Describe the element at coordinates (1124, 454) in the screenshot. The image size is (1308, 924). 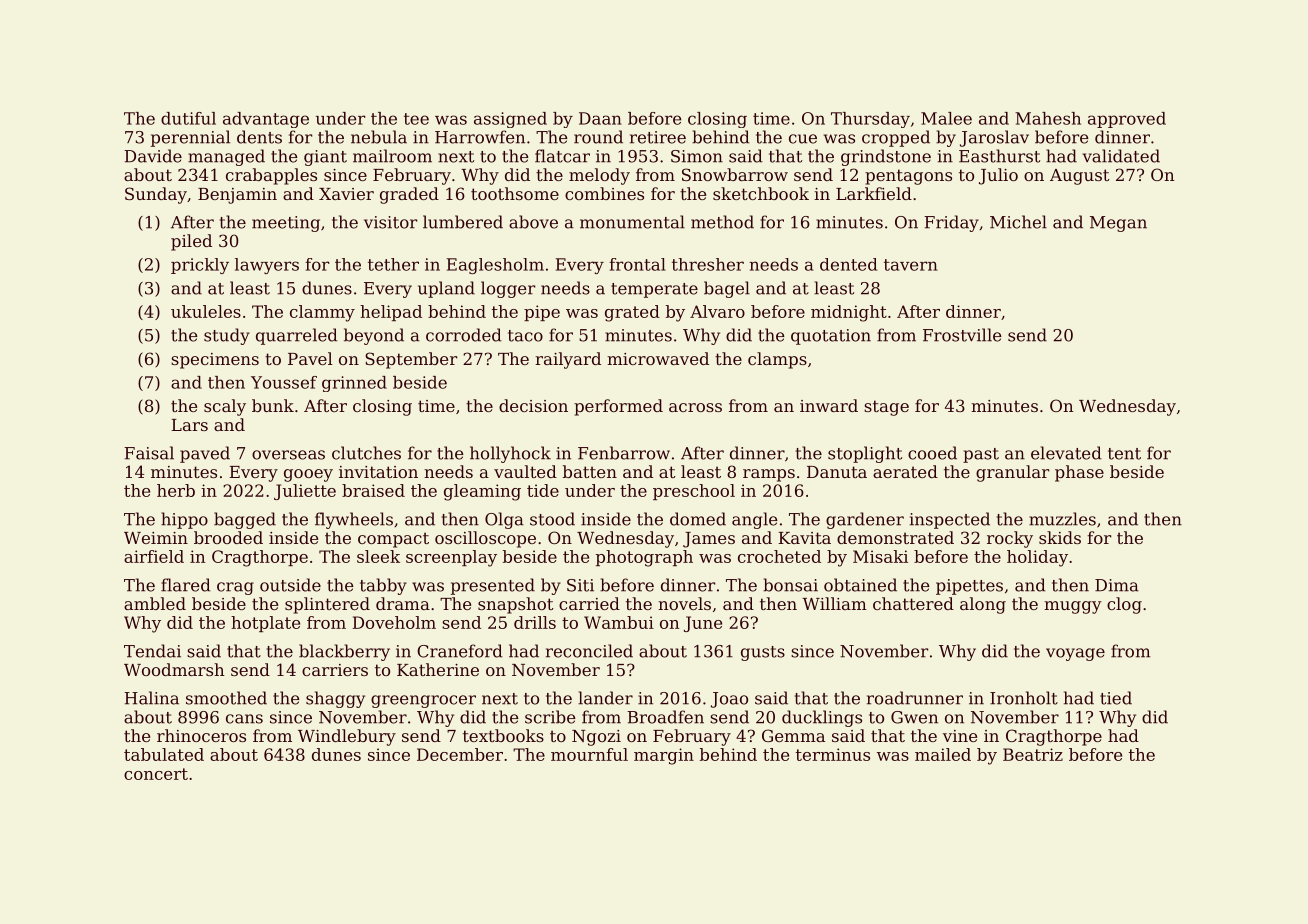
I see `tent` at that location.
